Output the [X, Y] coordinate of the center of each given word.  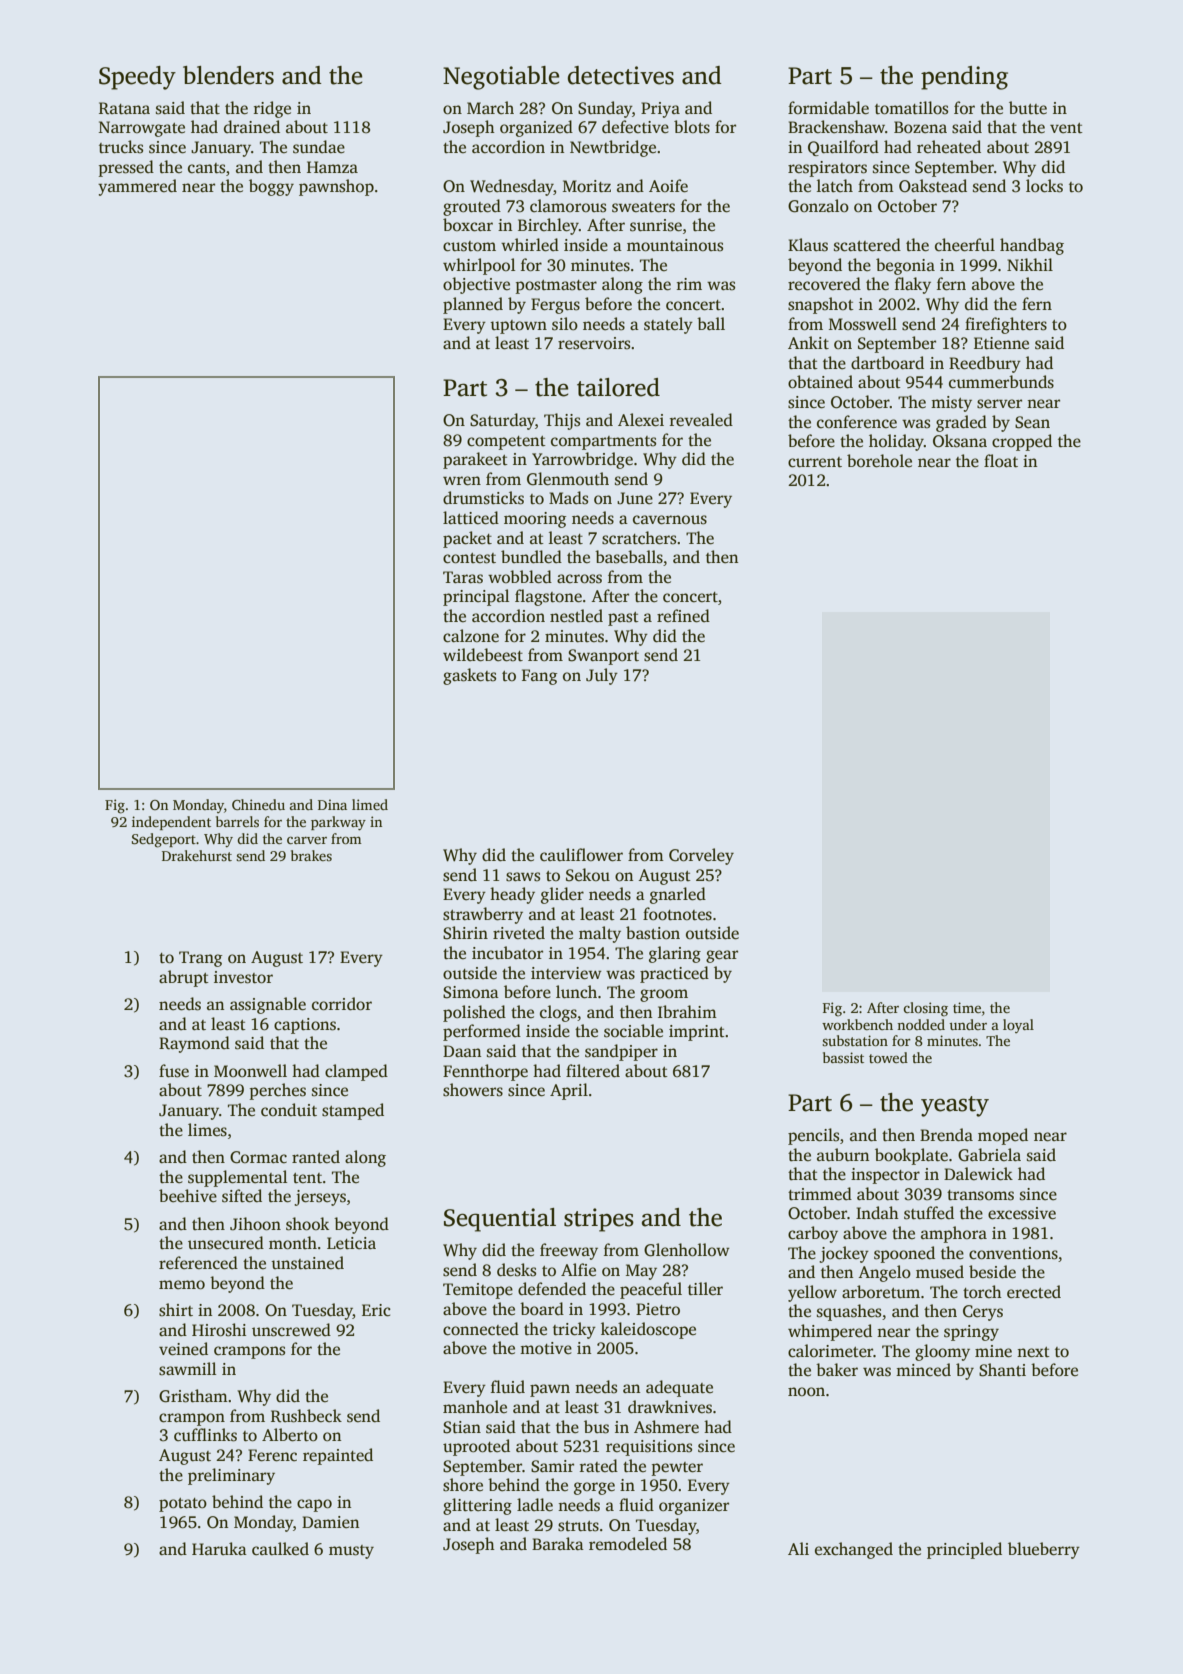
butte [1028, 108]
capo [314, 1505]
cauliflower [581, 855]
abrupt [184, 978]
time [967, 1007]
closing [925, 1009]
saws [523, 877]
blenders [228, 75]
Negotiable [501, 78]
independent [171, 823]
